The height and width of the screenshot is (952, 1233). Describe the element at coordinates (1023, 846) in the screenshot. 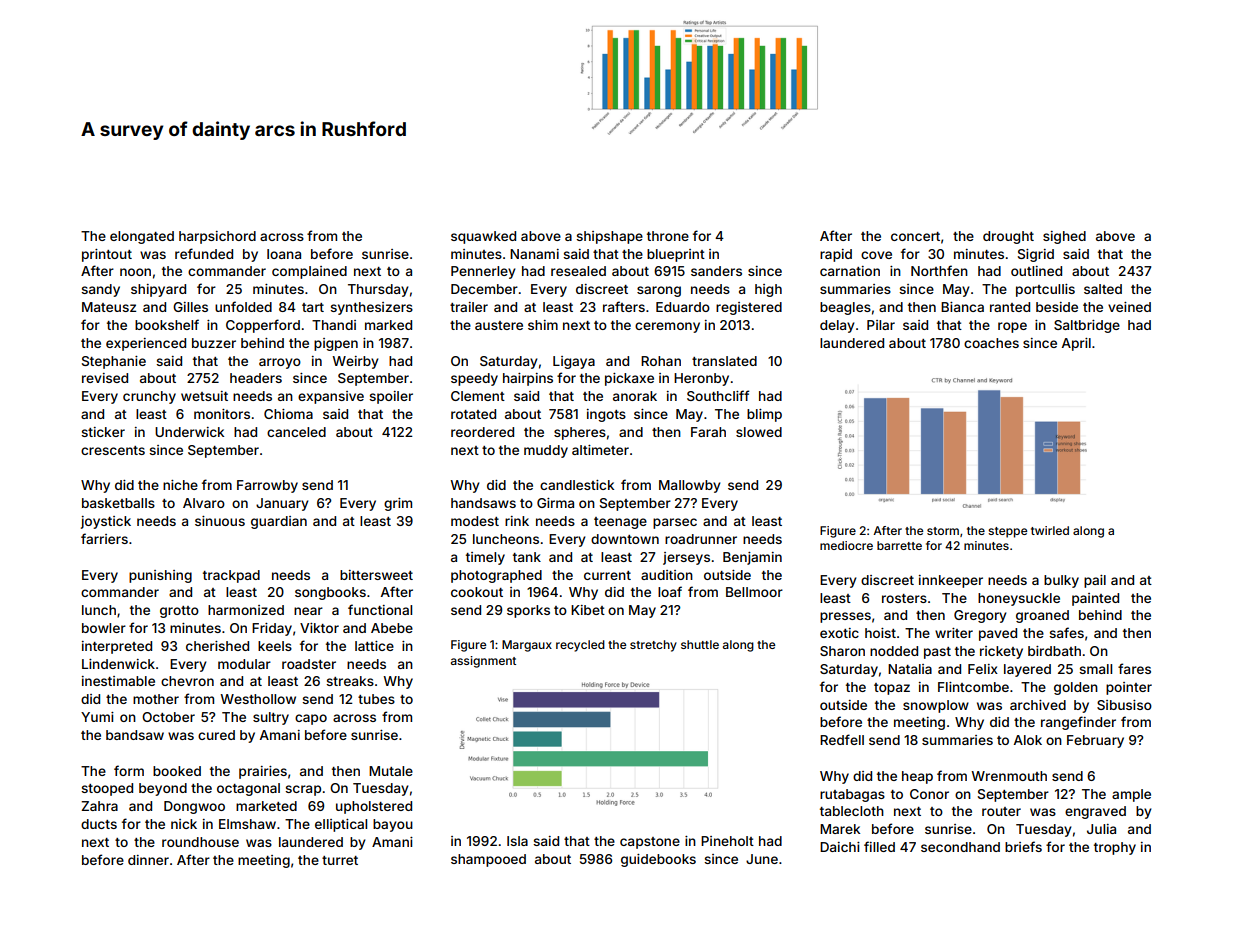

I see `briefs` at that location.
